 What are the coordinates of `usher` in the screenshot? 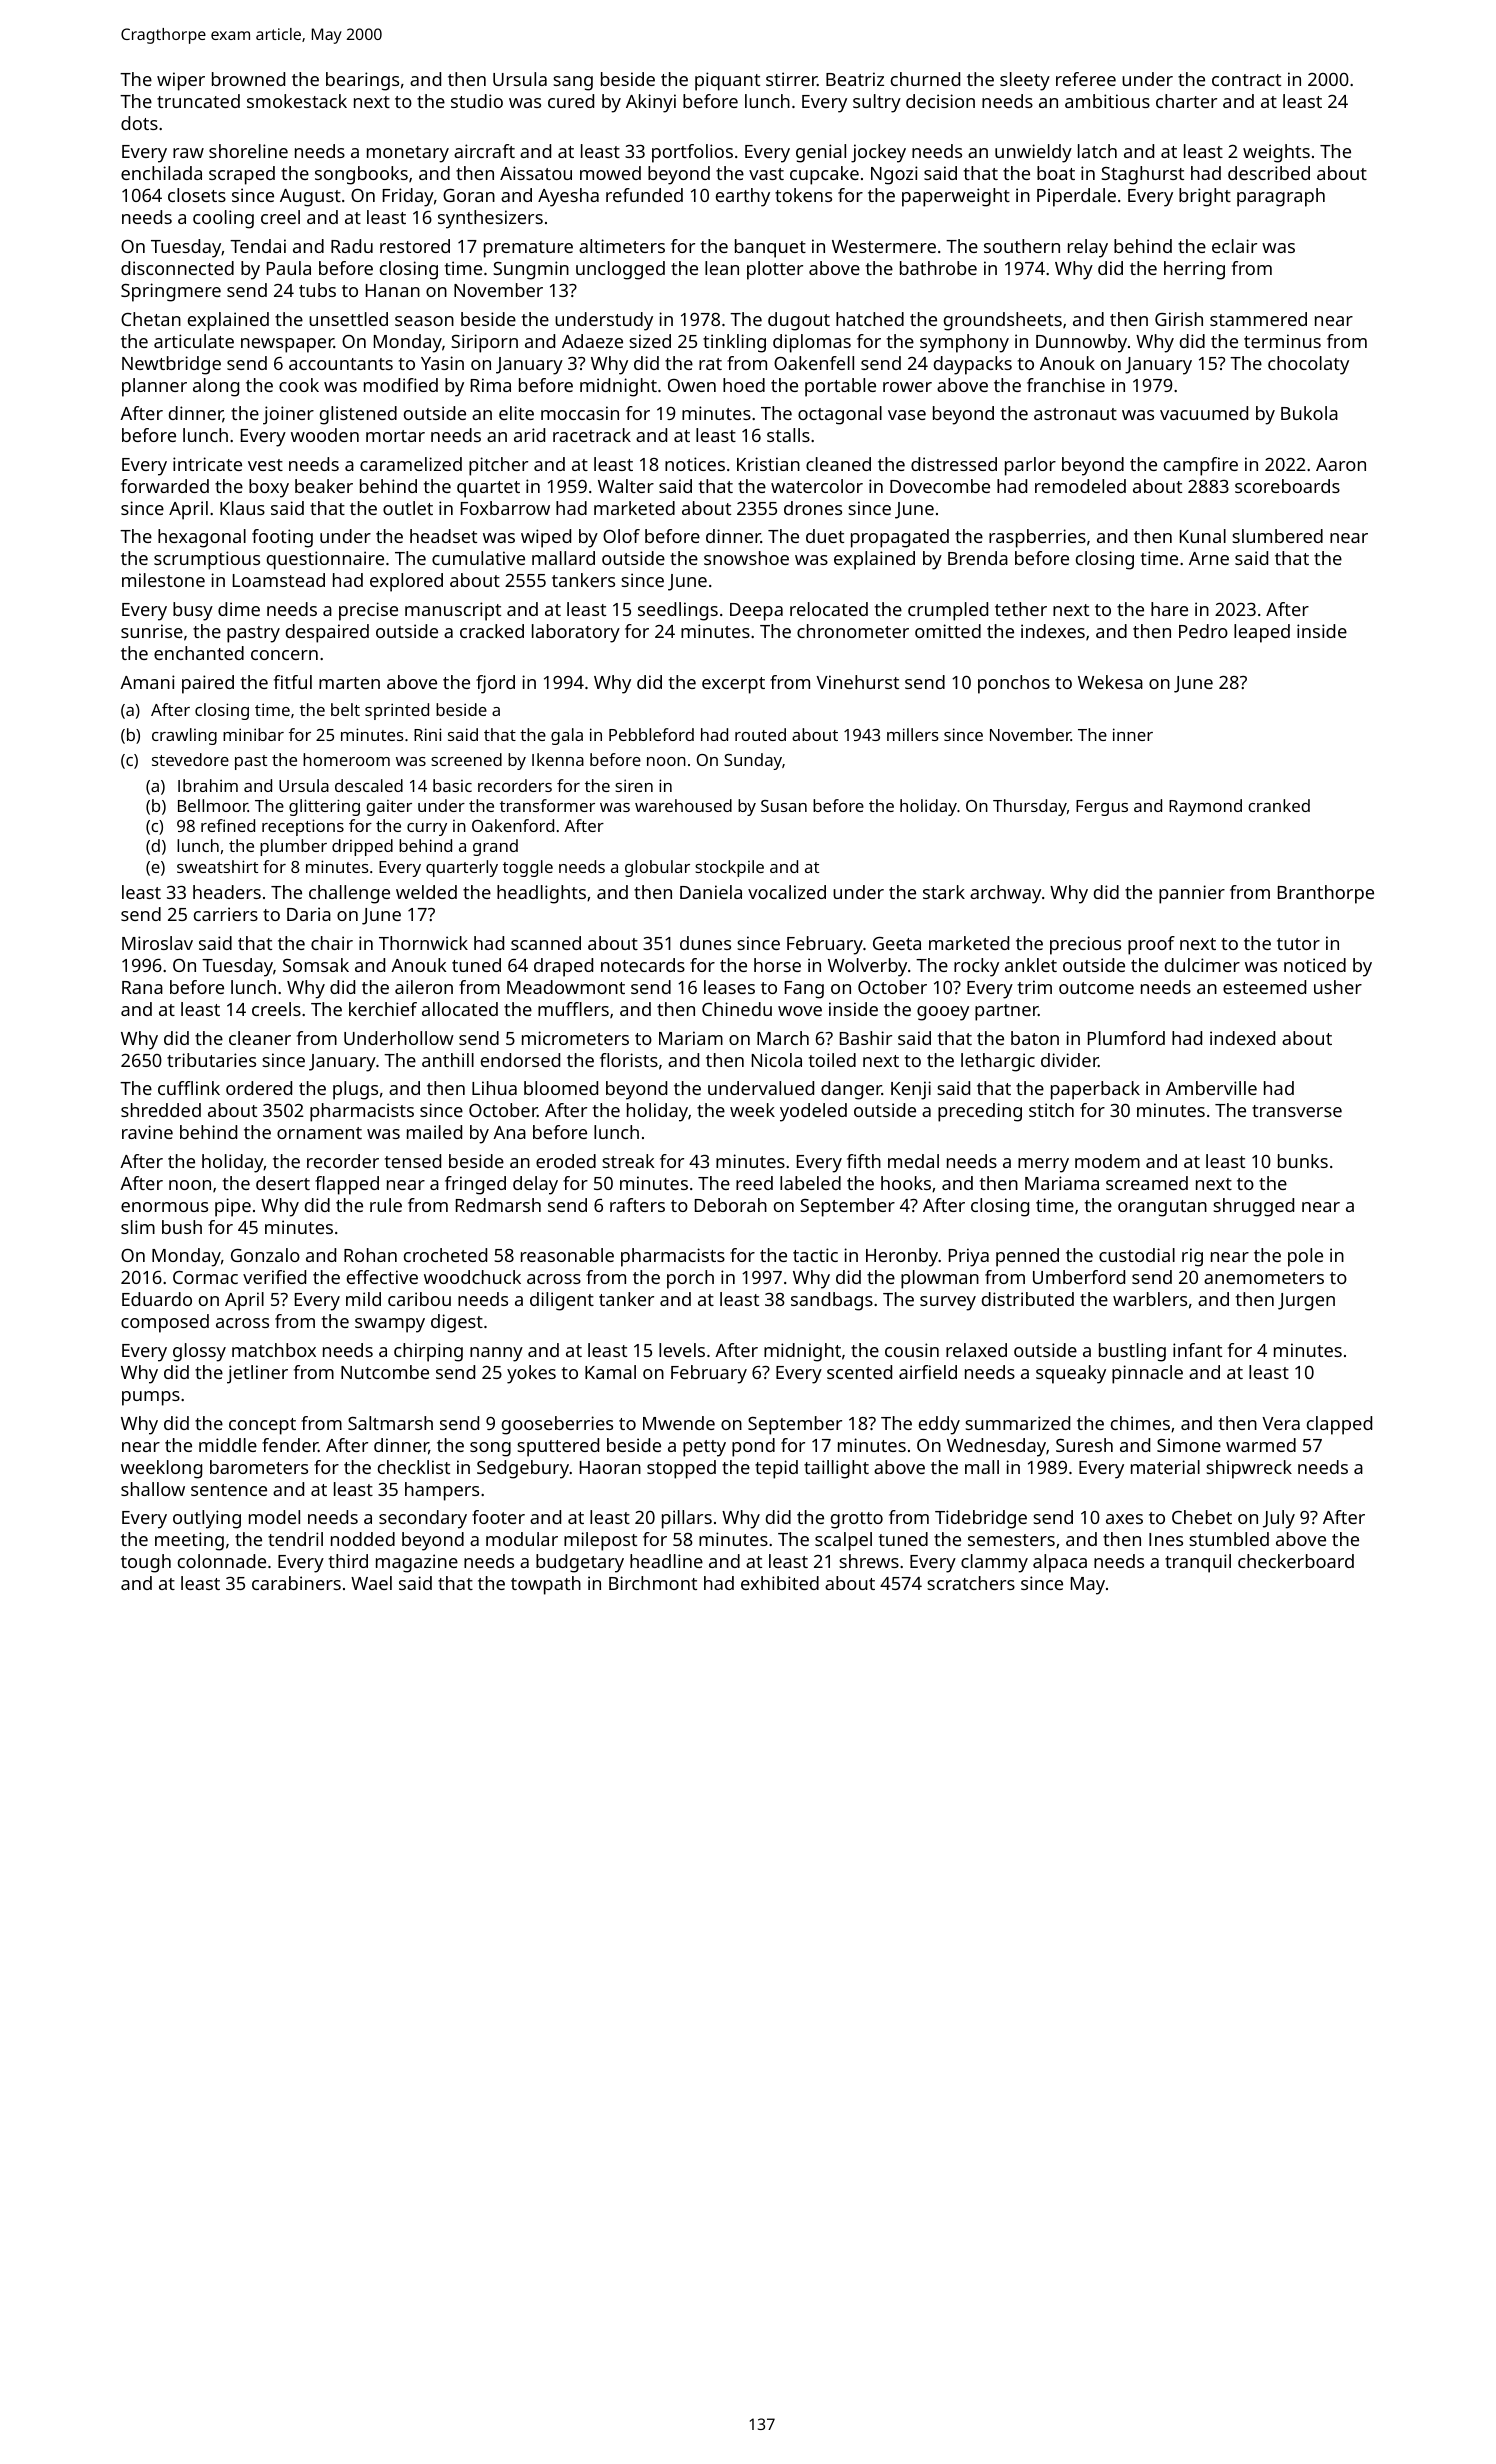 It's located at (1338, 987).
